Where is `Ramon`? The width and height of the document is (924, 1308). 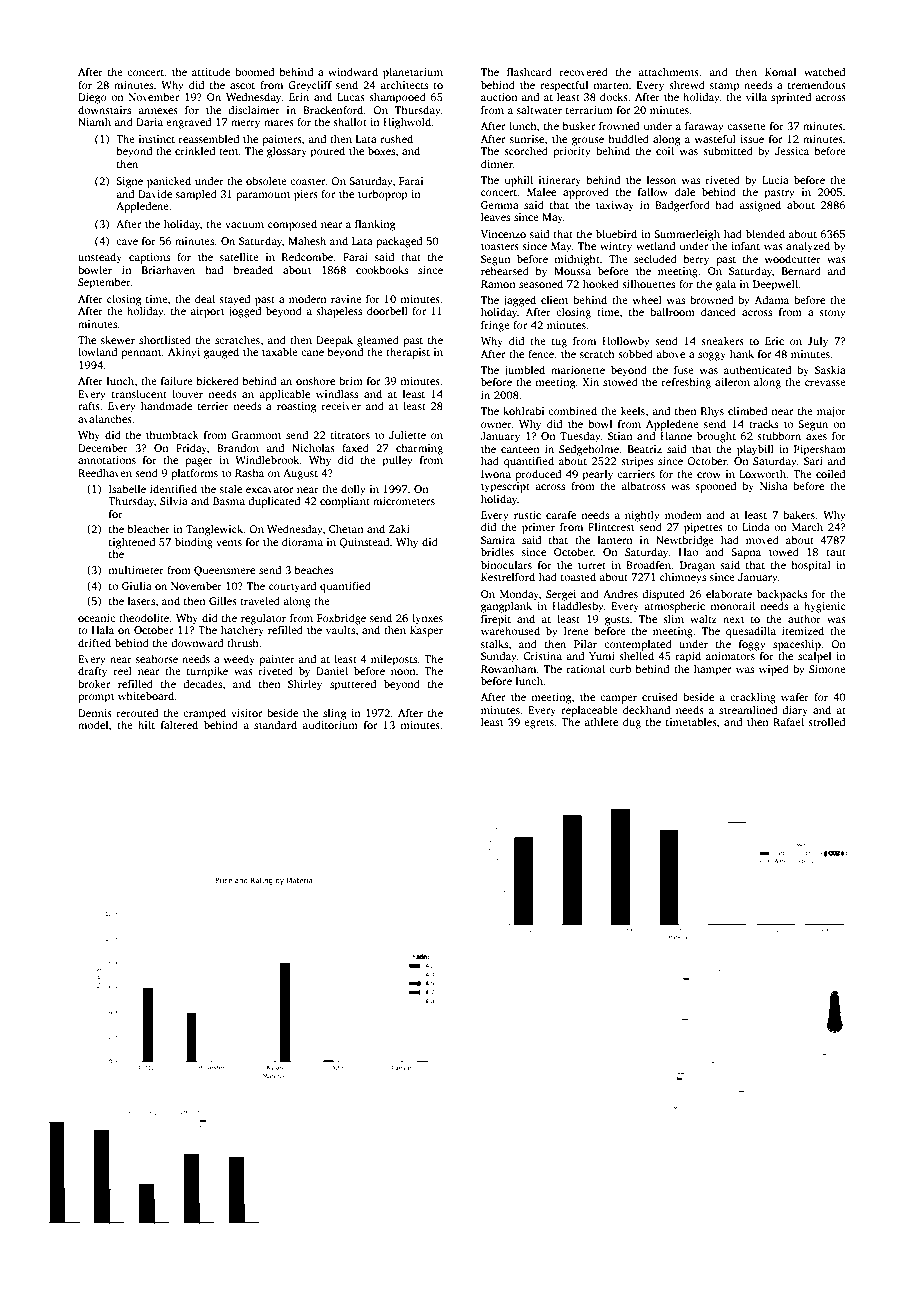
Ramon is located at coordinates (498, 284).
